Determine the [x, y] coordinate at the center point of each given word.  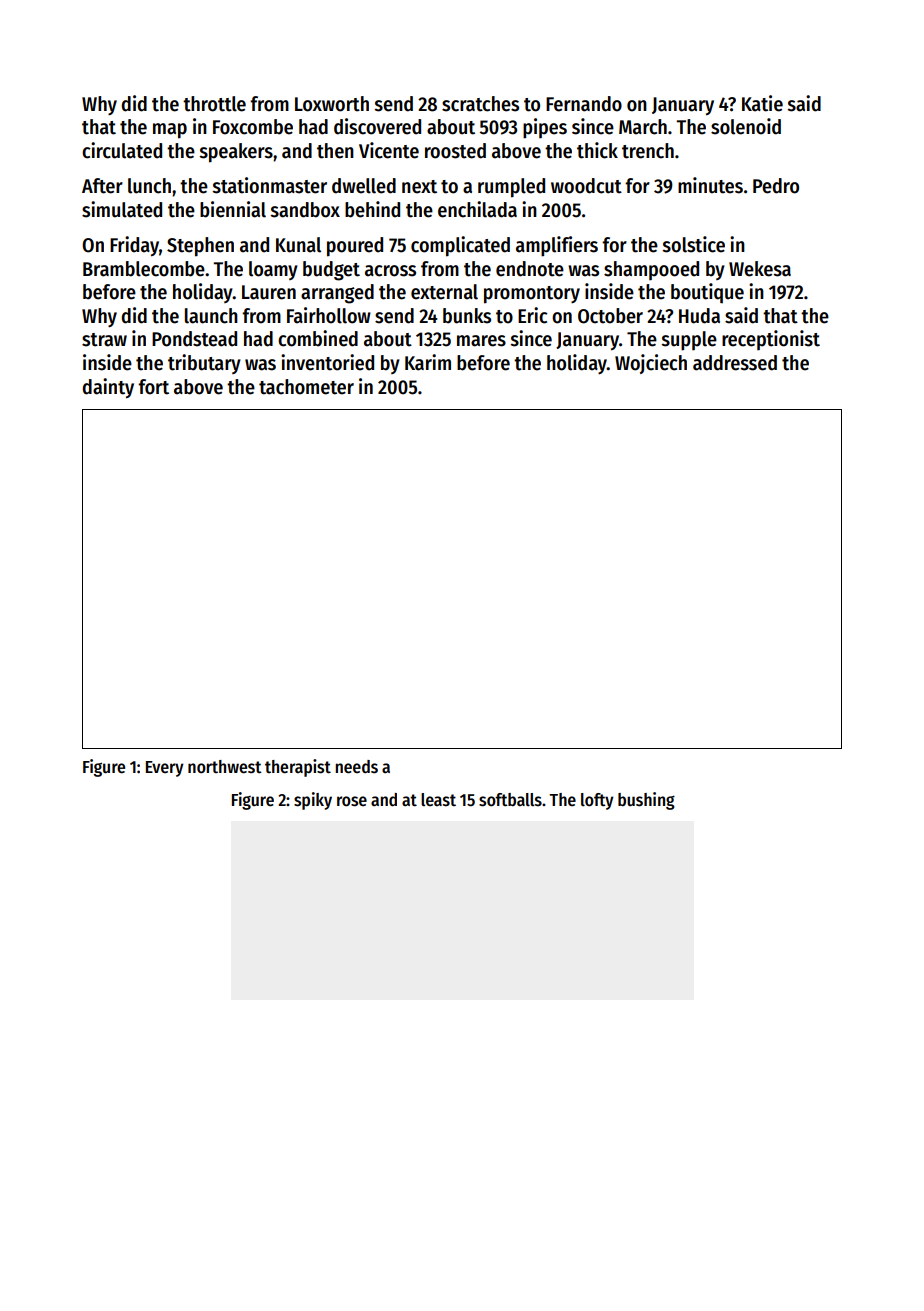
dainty [108, 388]
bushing [646, 801]
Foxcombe [253, 127]
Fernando [584, 104]
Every [165, 769]
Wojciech [651, 364]
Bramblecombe [144, 269]
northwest [225, 767]
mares [481, 341]
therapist [298, 768]
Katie [762, 103]
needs [356, 767]
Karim [428, 362]
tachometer [306, 387]
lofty [597, 801]
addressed [735, 363]
